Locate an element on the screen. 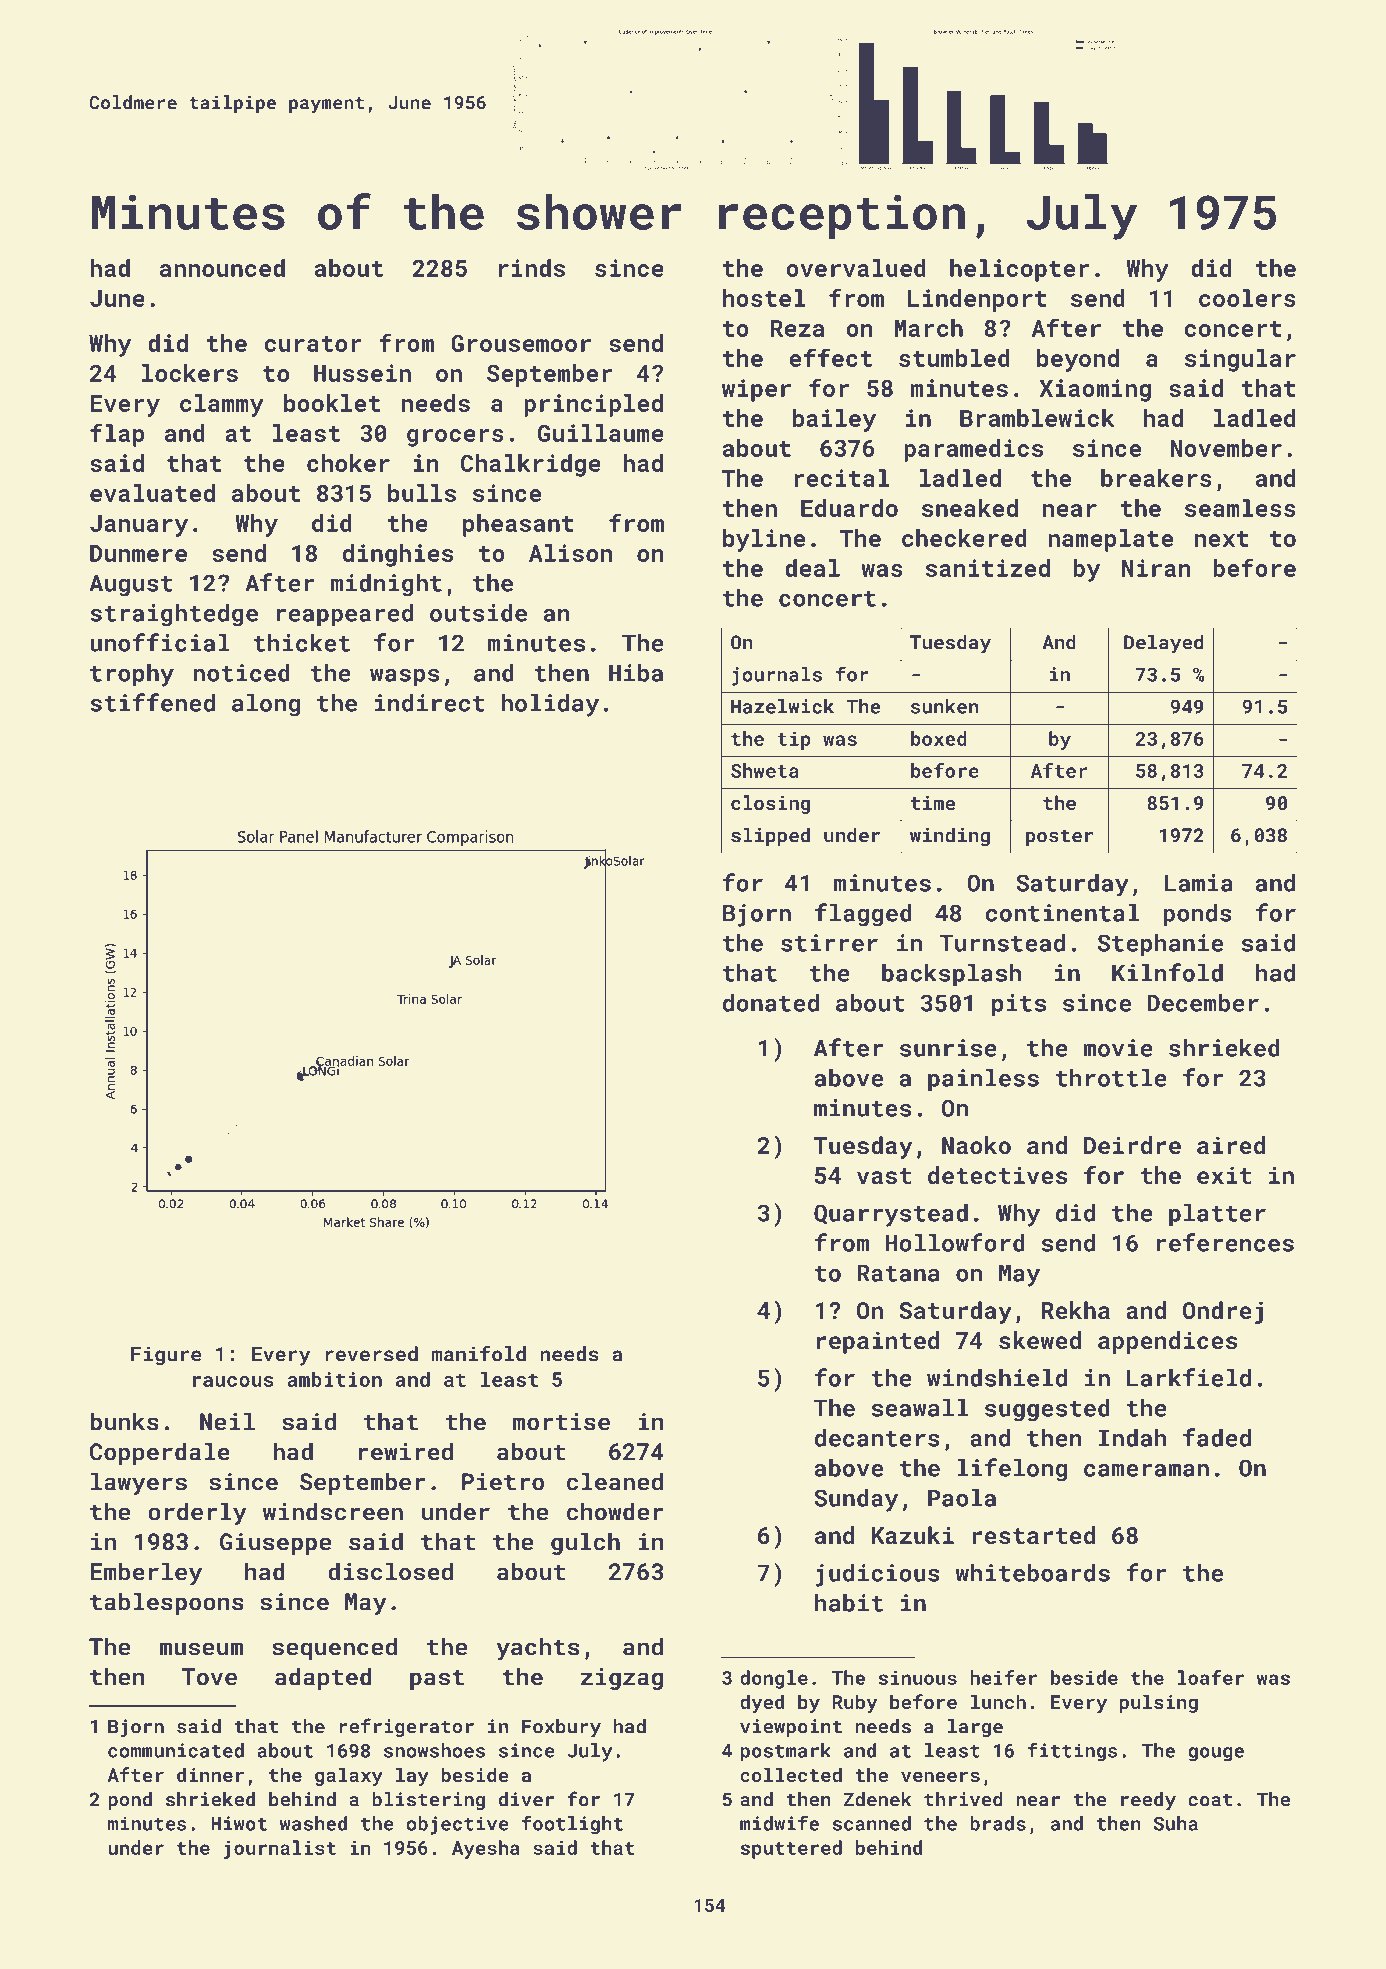  Stephanie is located at coordinates (1160, 945).
